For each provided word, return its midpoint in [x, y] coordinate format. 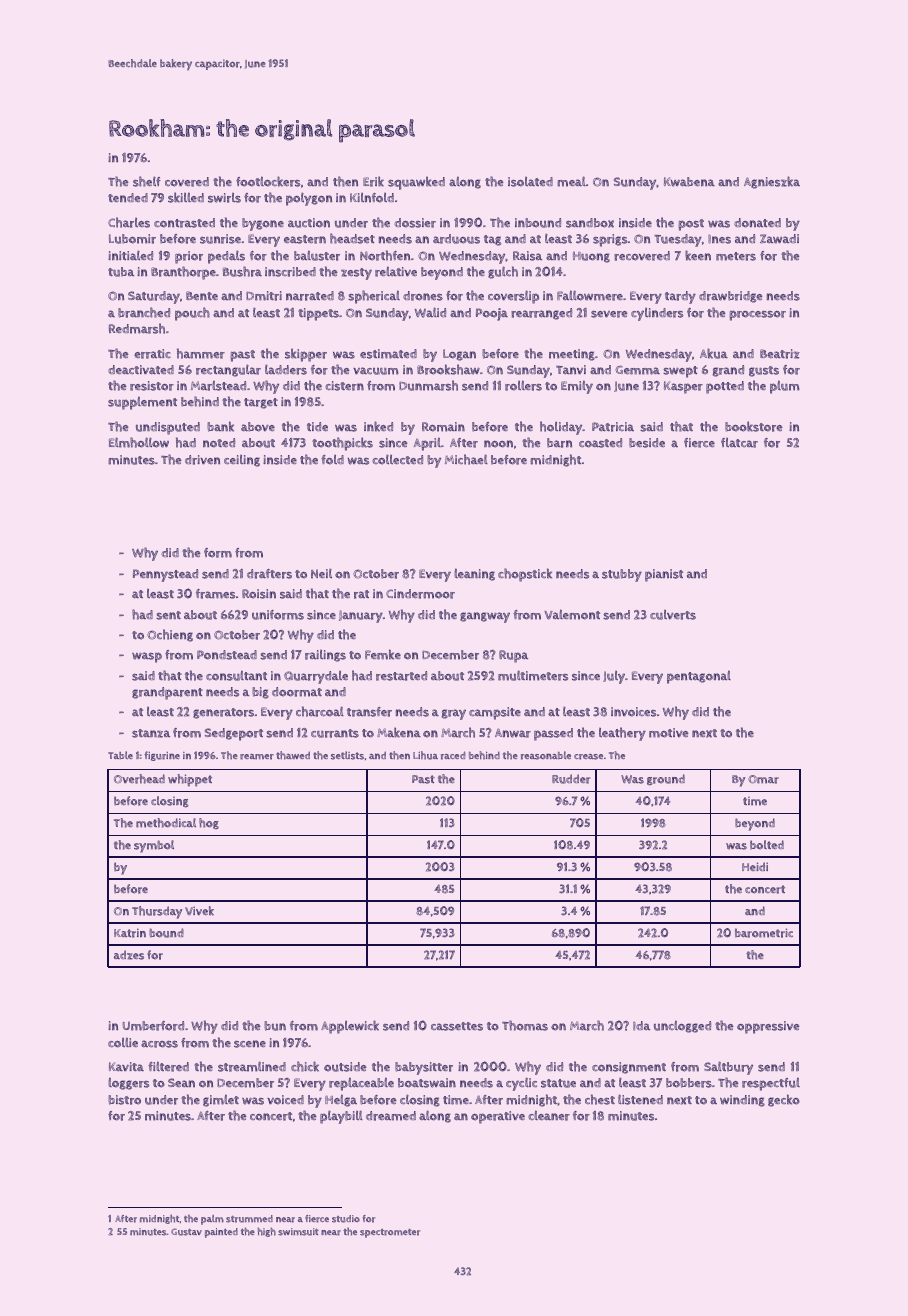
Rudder [571, 779]
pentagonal [699, 677]
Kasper [683, 387]
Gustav [186, 1232]
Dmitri [264, 296]
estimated [388, 354]
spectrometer [390, 1233]
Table [120, 755]
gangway [485, 617]
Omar [763, 779]
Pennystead [165, 575]
